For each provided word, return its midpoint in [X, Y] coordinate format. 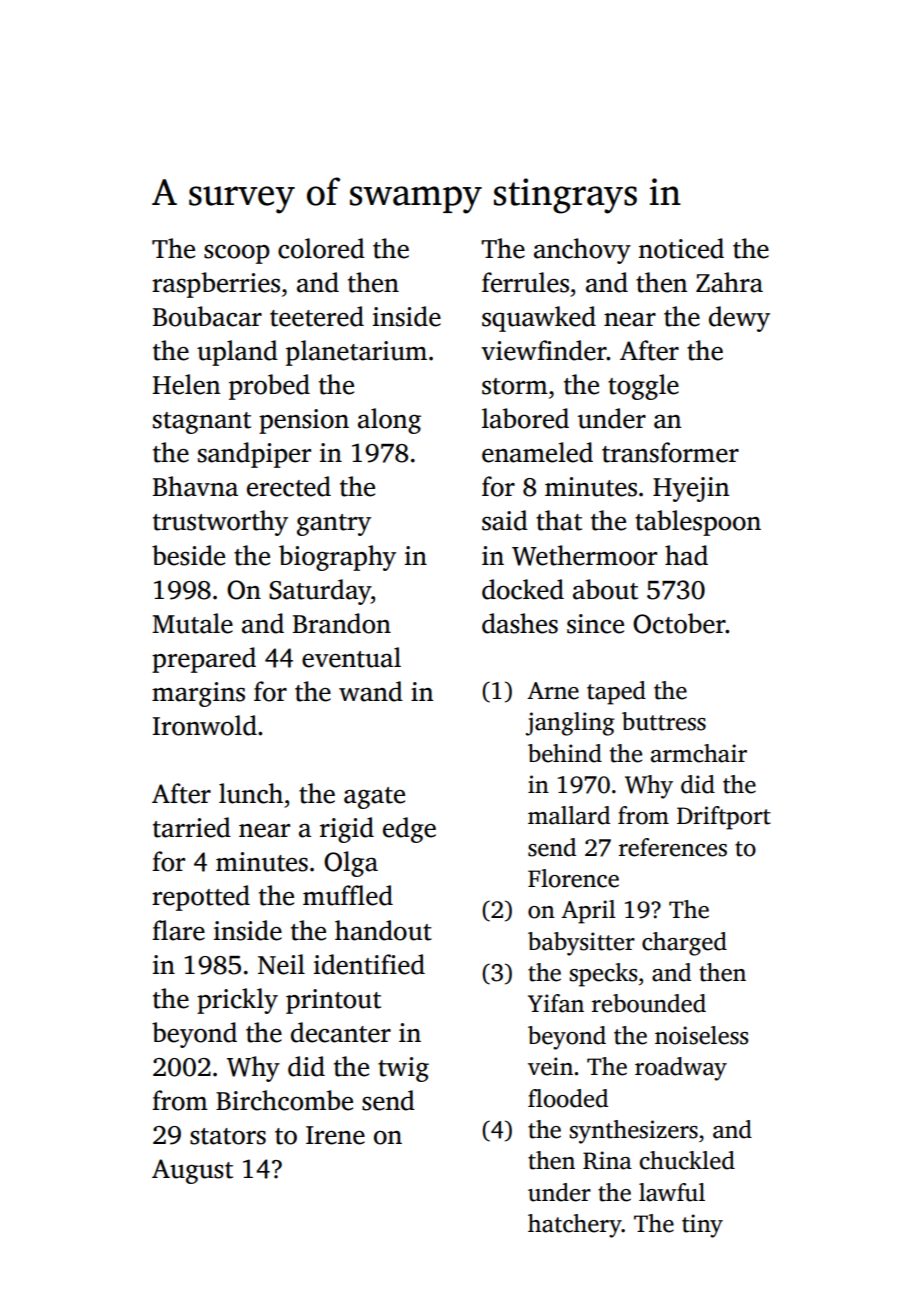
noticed [681, 248]
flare [178, 930]
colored [321, 248]
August [192, 1171]
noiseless [701, 1035]
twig [403, 1069]
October [679, 623]
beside [188, 555]
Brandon [342, 623]
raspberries [216, 285]
